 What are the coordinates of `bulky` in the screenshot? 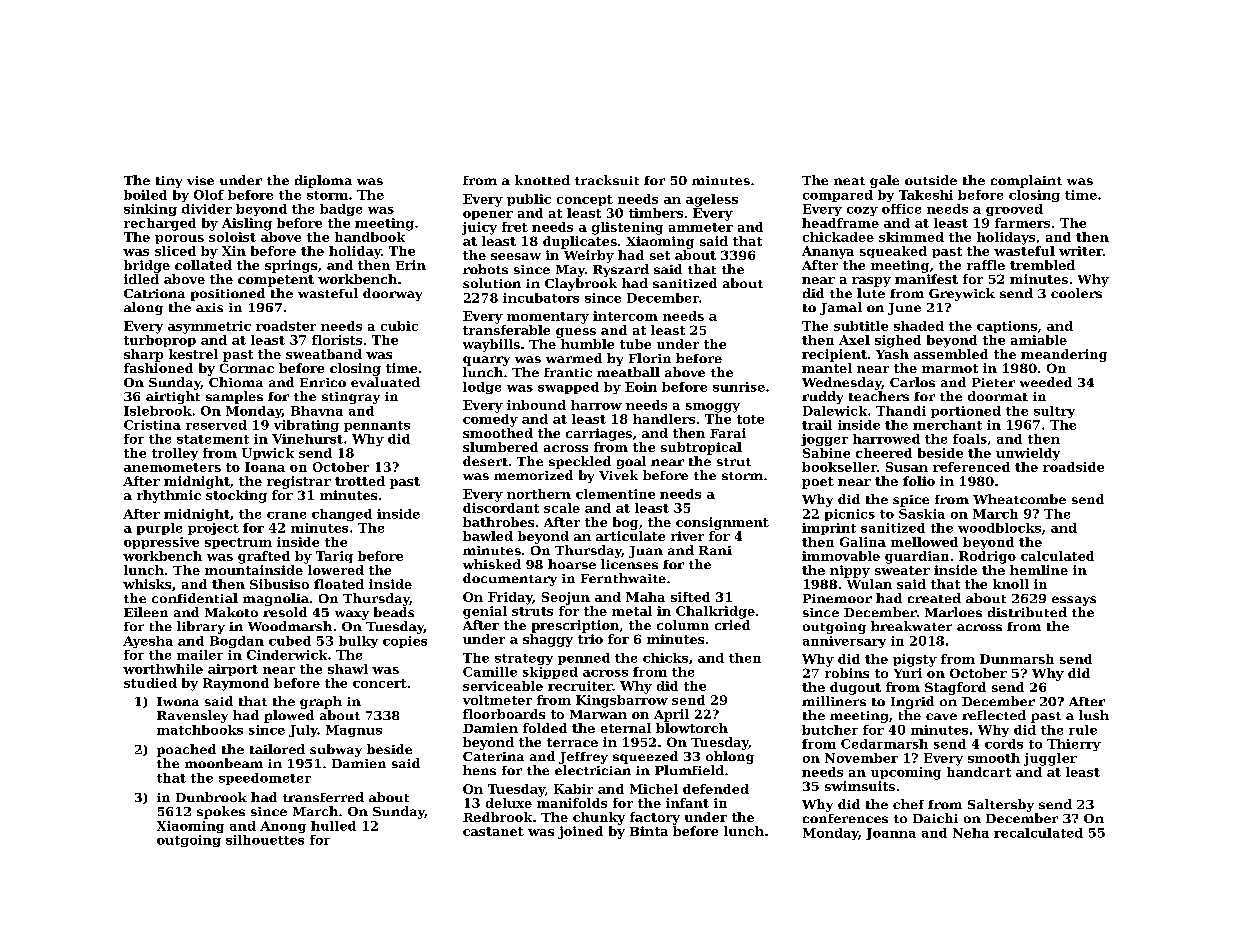 It's located at (358, 642).
